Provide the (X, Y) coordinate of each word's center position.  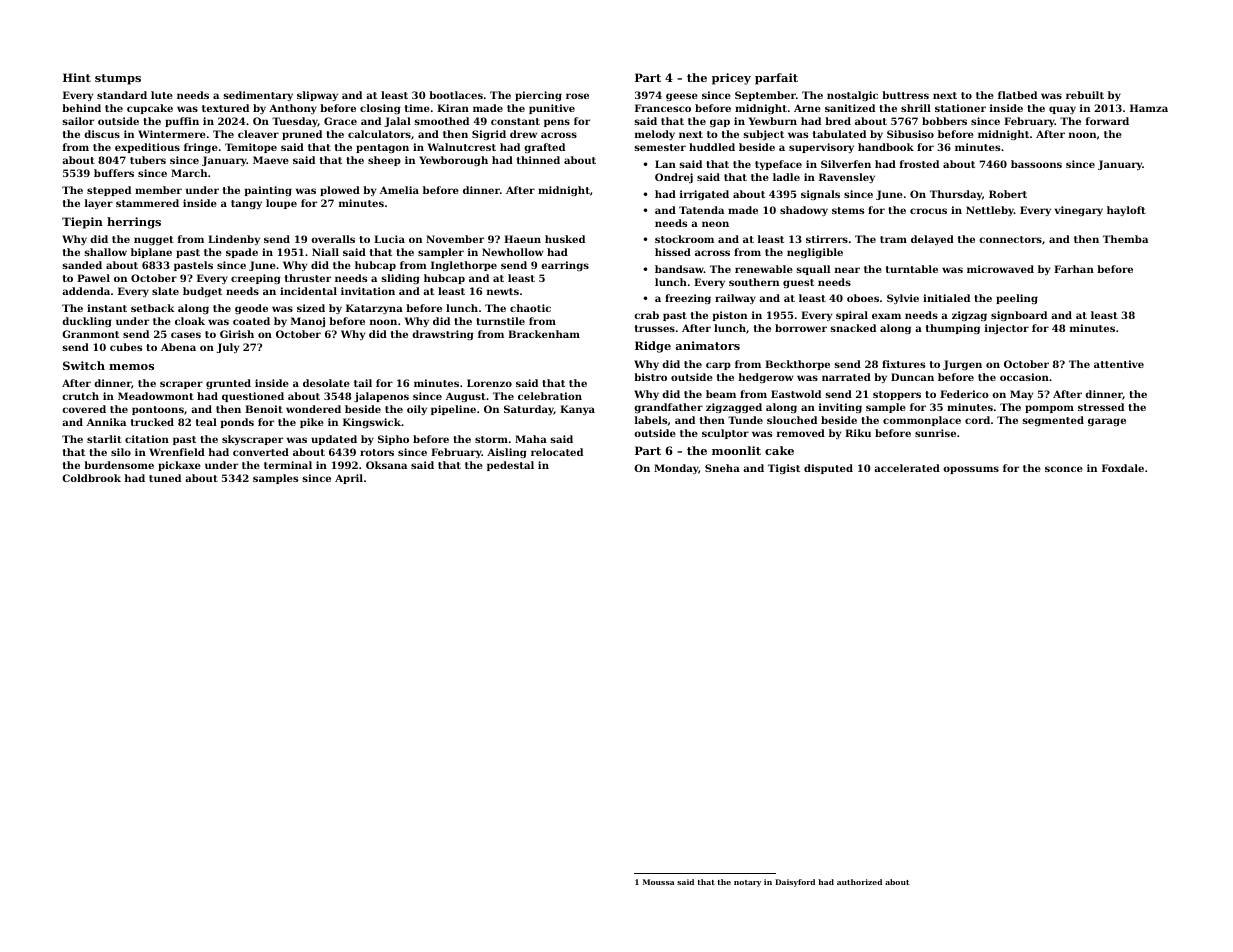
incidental (308, 291)
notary (747, 883)
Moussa (658, 882)
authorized (859, 882)
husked (565, 239)
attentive (1119, 364)
